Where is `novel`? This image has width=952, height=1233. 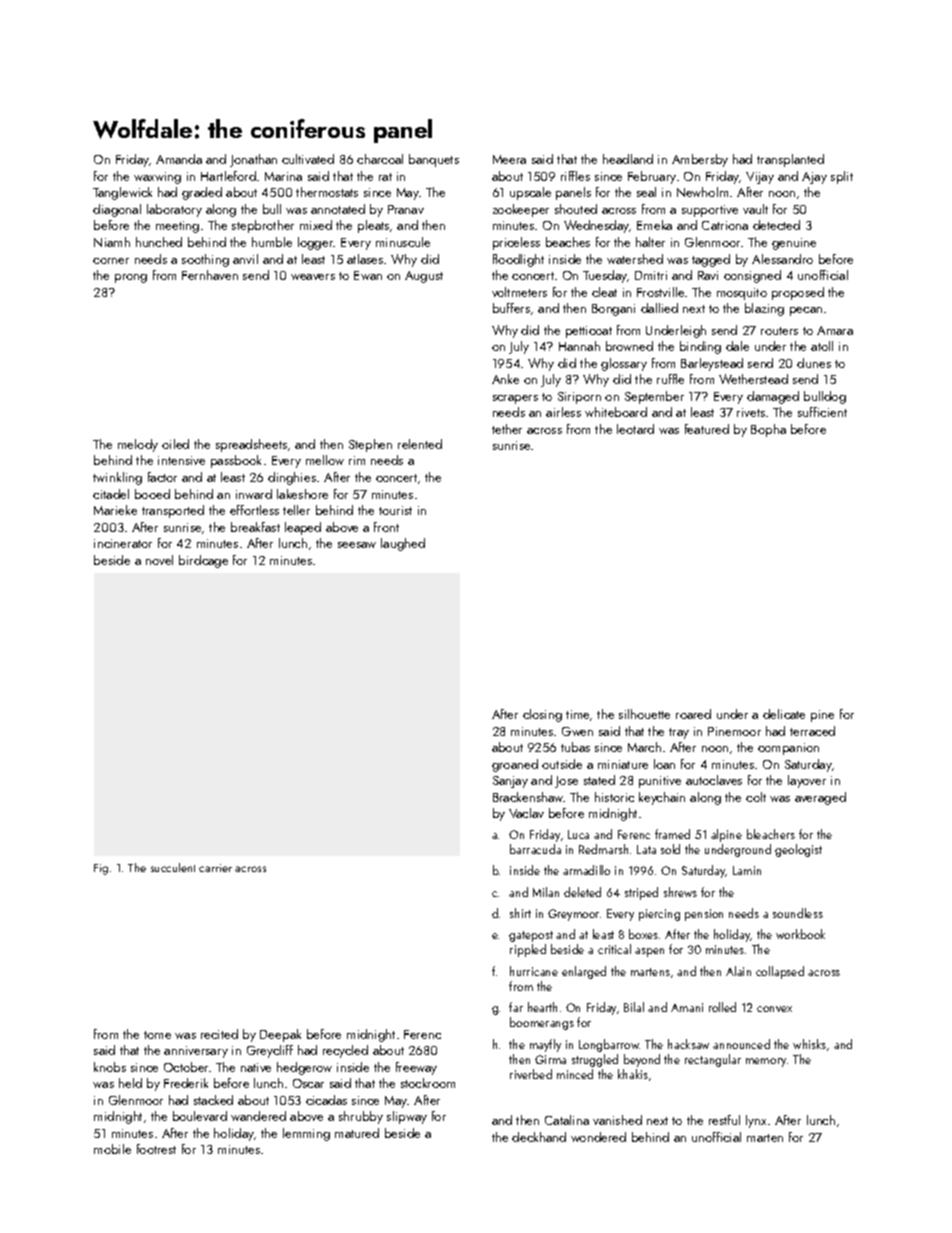
novel is located at coordinates (159, 560).
